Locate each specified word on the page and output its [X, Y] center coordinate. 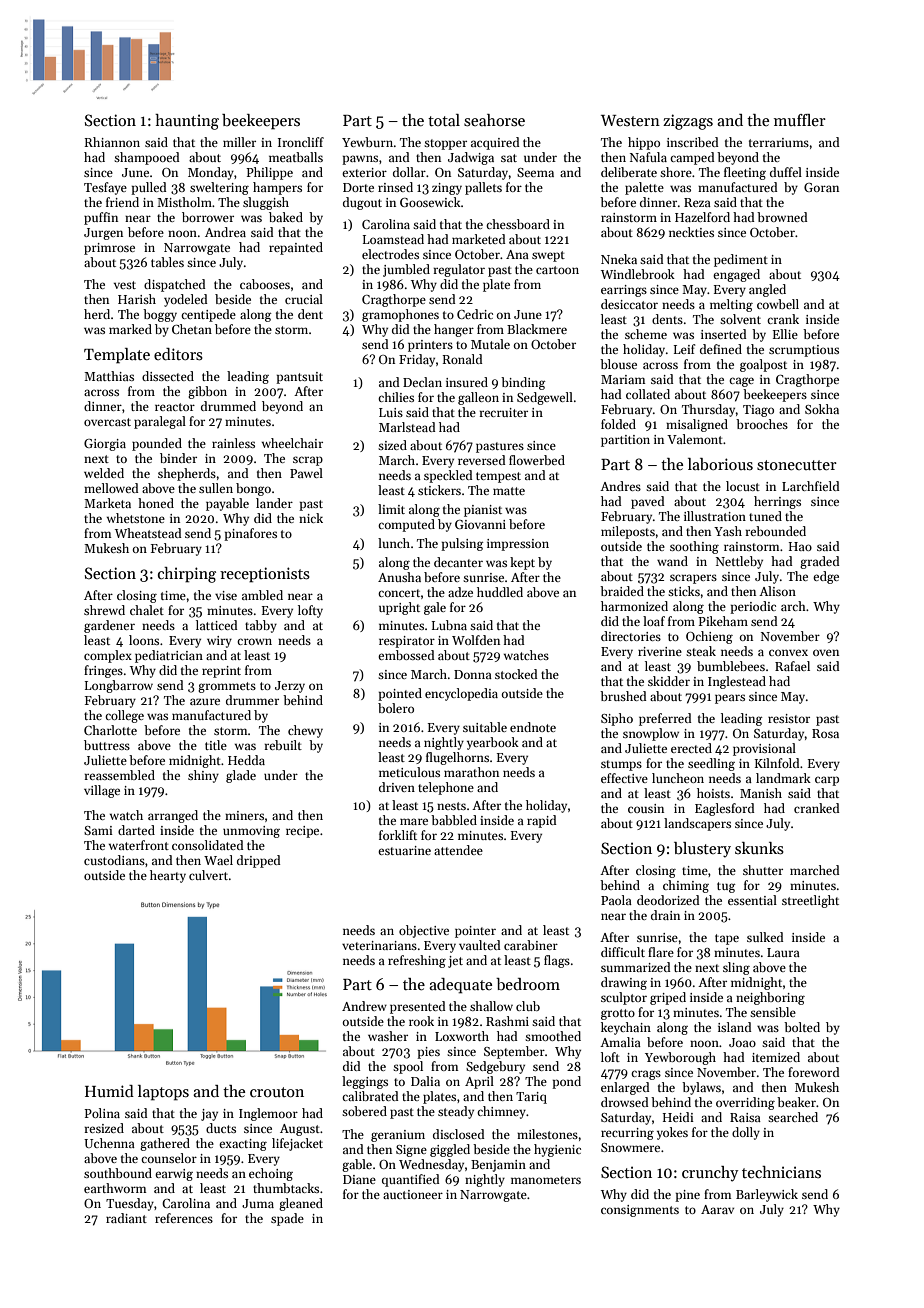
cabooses [265, 284]
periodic [753, 607]
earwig [174, 1175]
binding [523, 383]
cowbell [778, 304]
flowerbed [537, 460]
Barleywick [767, 1195]
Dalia [425, 1081]
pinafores [250, 534]
